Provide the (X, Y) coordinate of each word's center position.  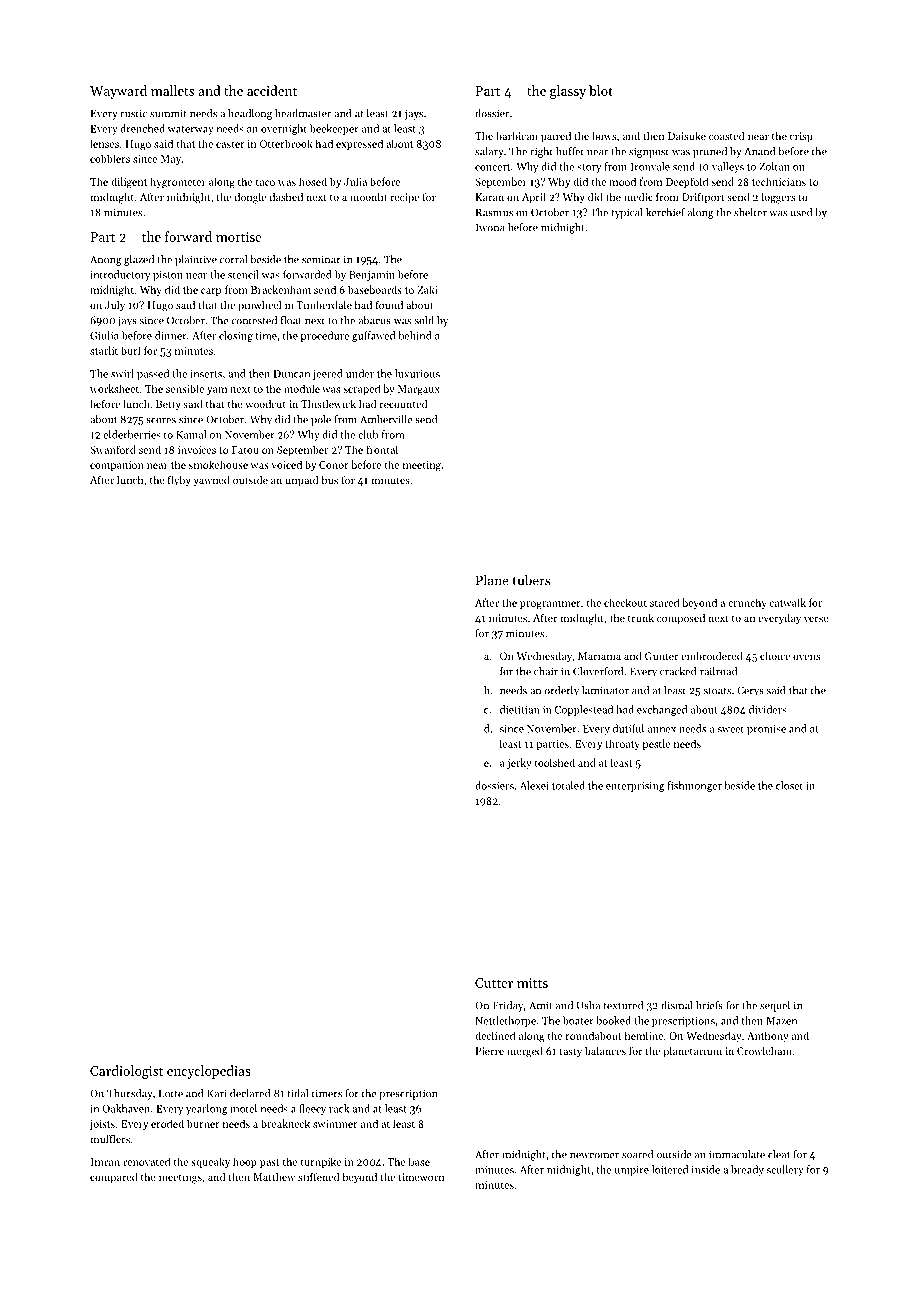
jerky (519, 763)
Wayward (118, 92)
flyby (179, 481)
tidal (298, 1093)
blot (601, 90)
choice (775, 656)
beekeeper (334, 129)
